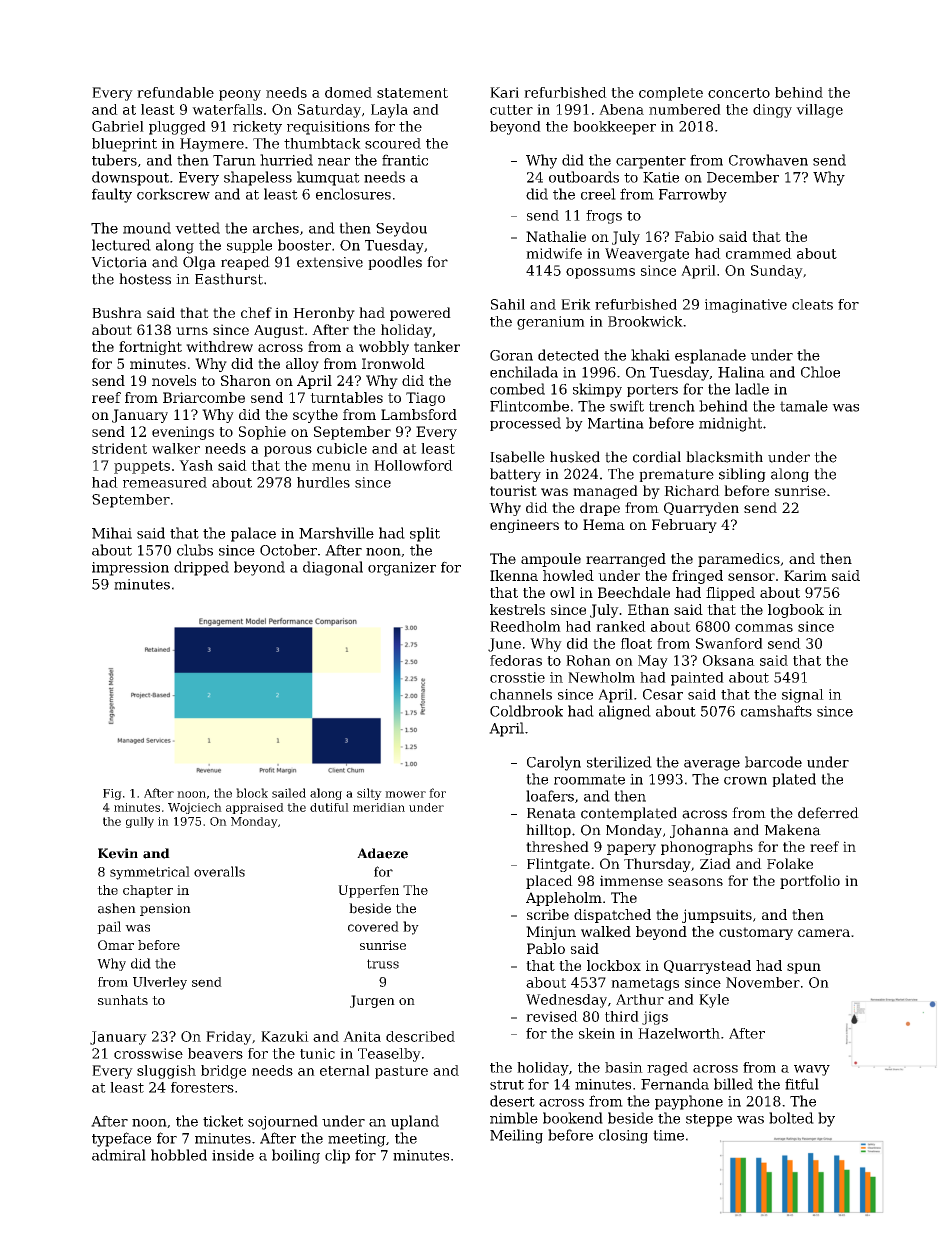  I want to click on split, so click(425, 534).
